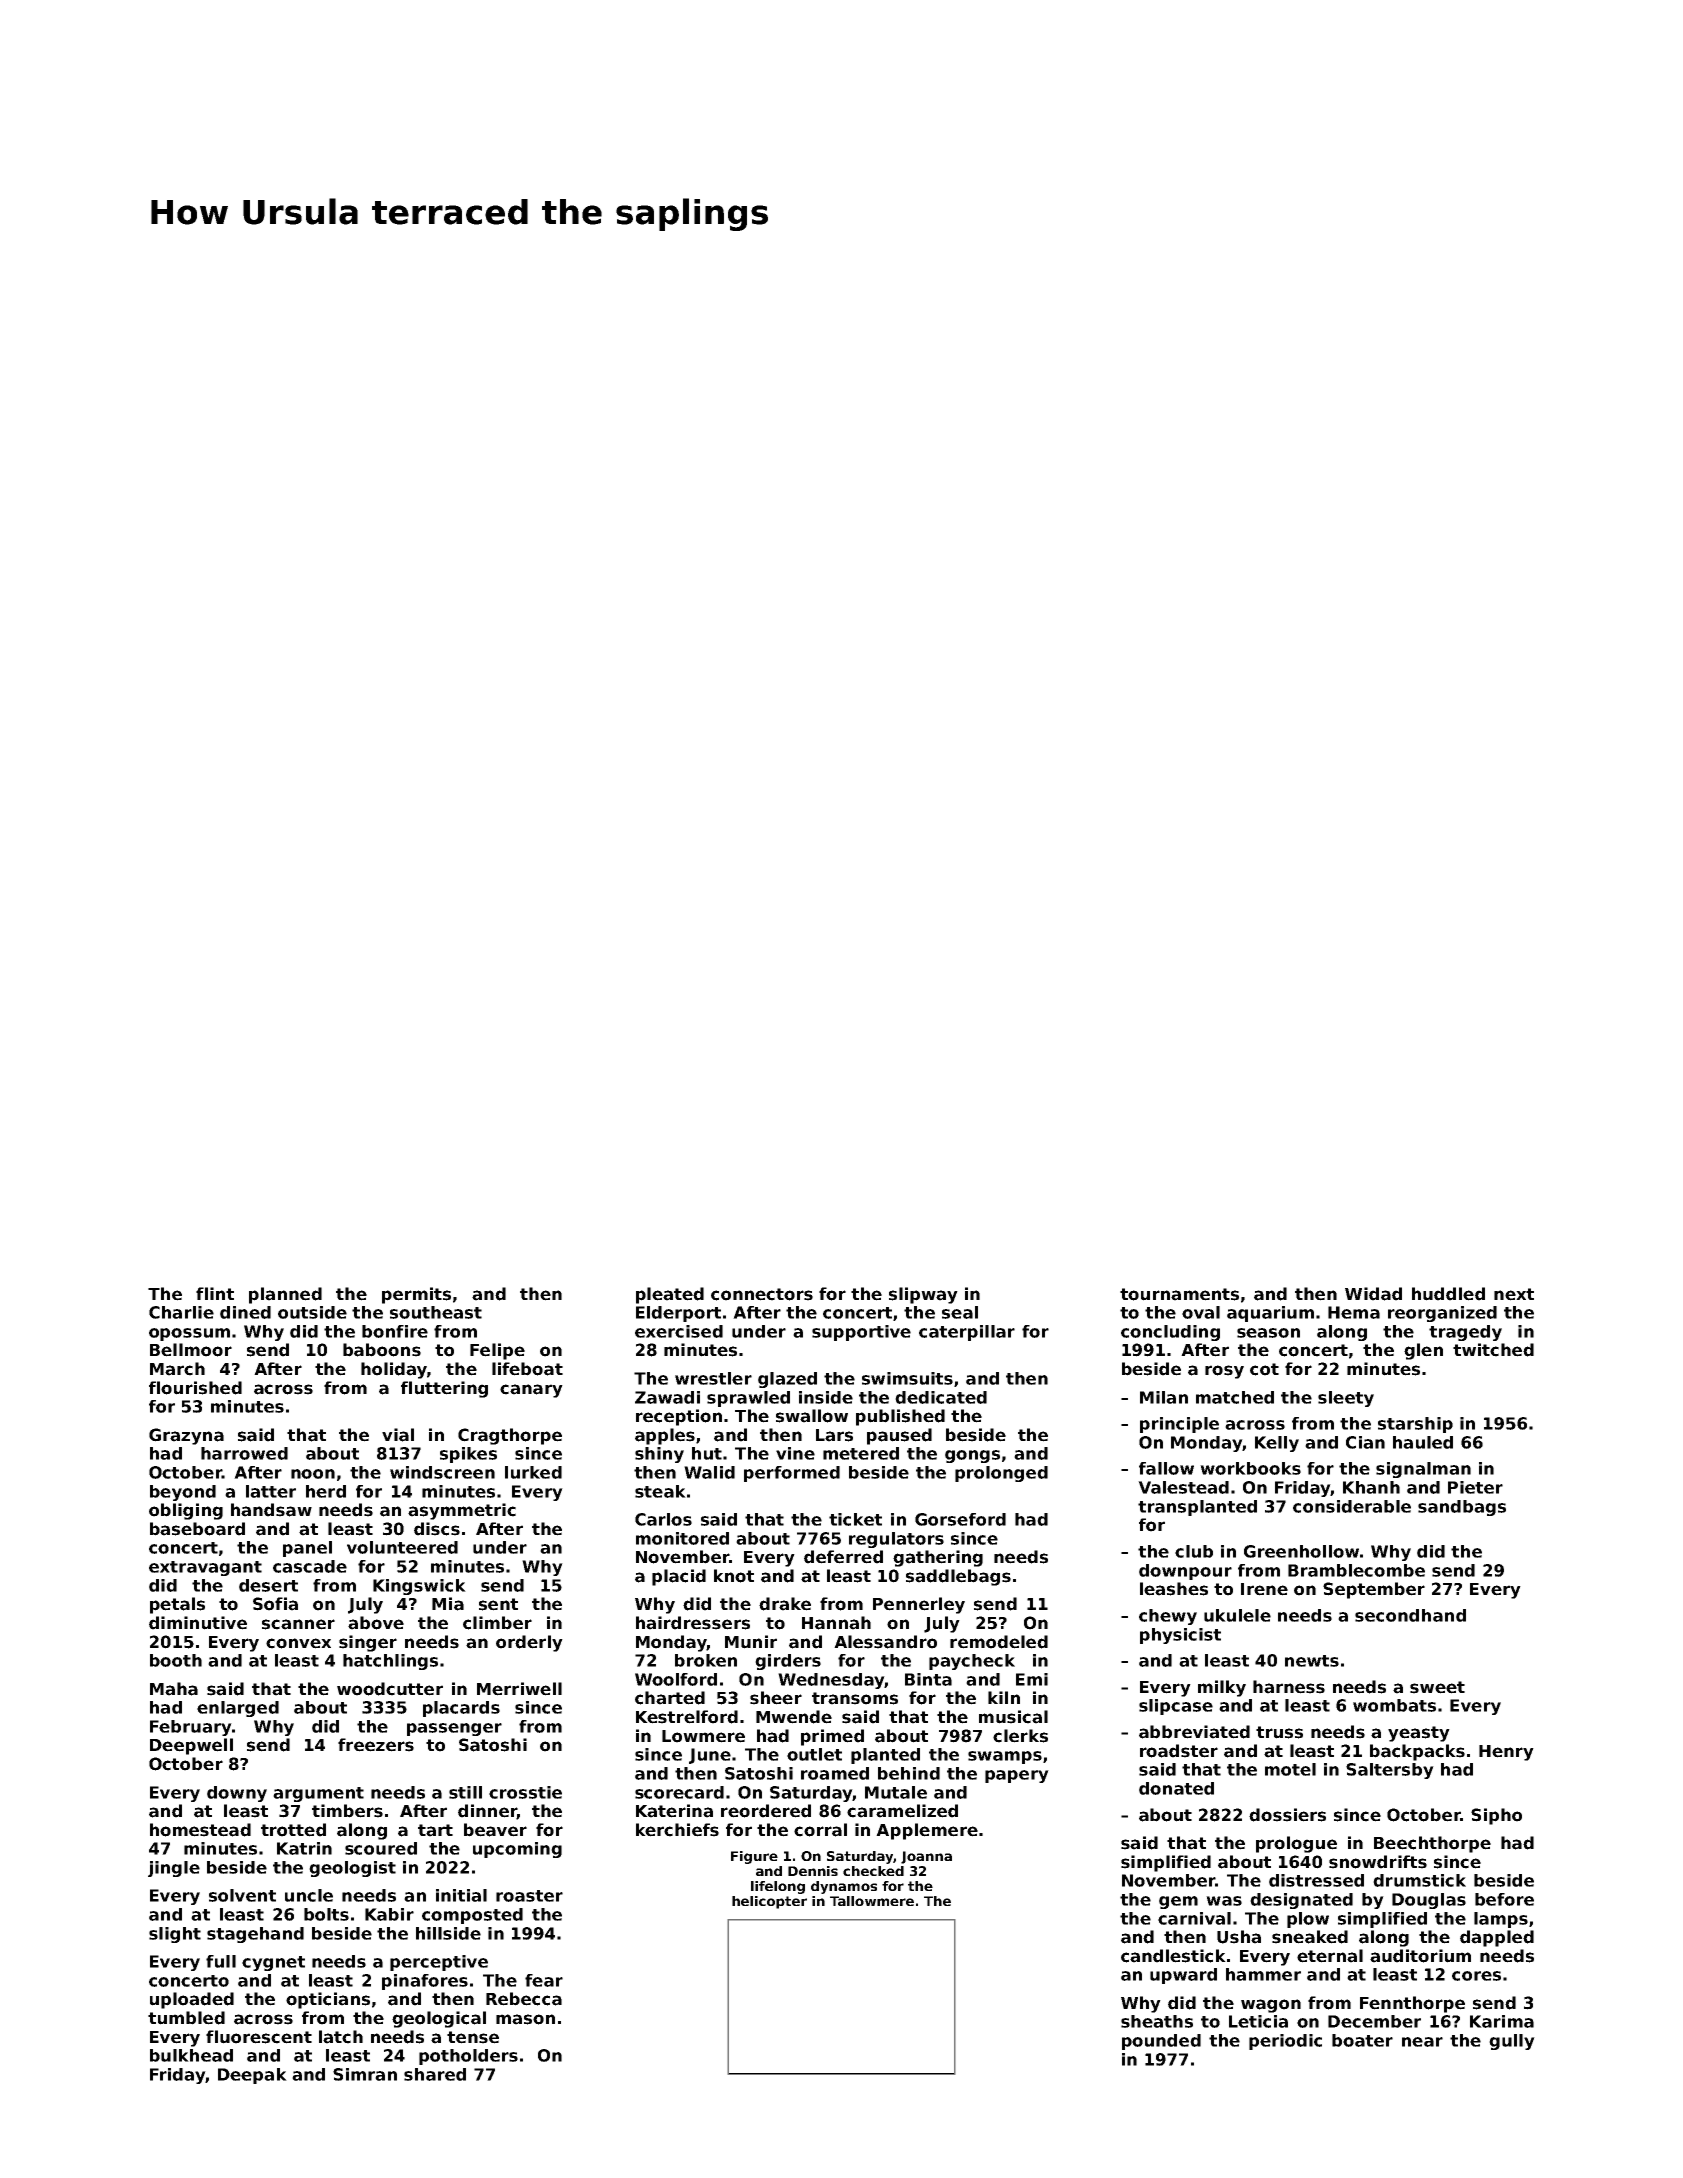  I want to click on regulators, so click(896, 1540).
